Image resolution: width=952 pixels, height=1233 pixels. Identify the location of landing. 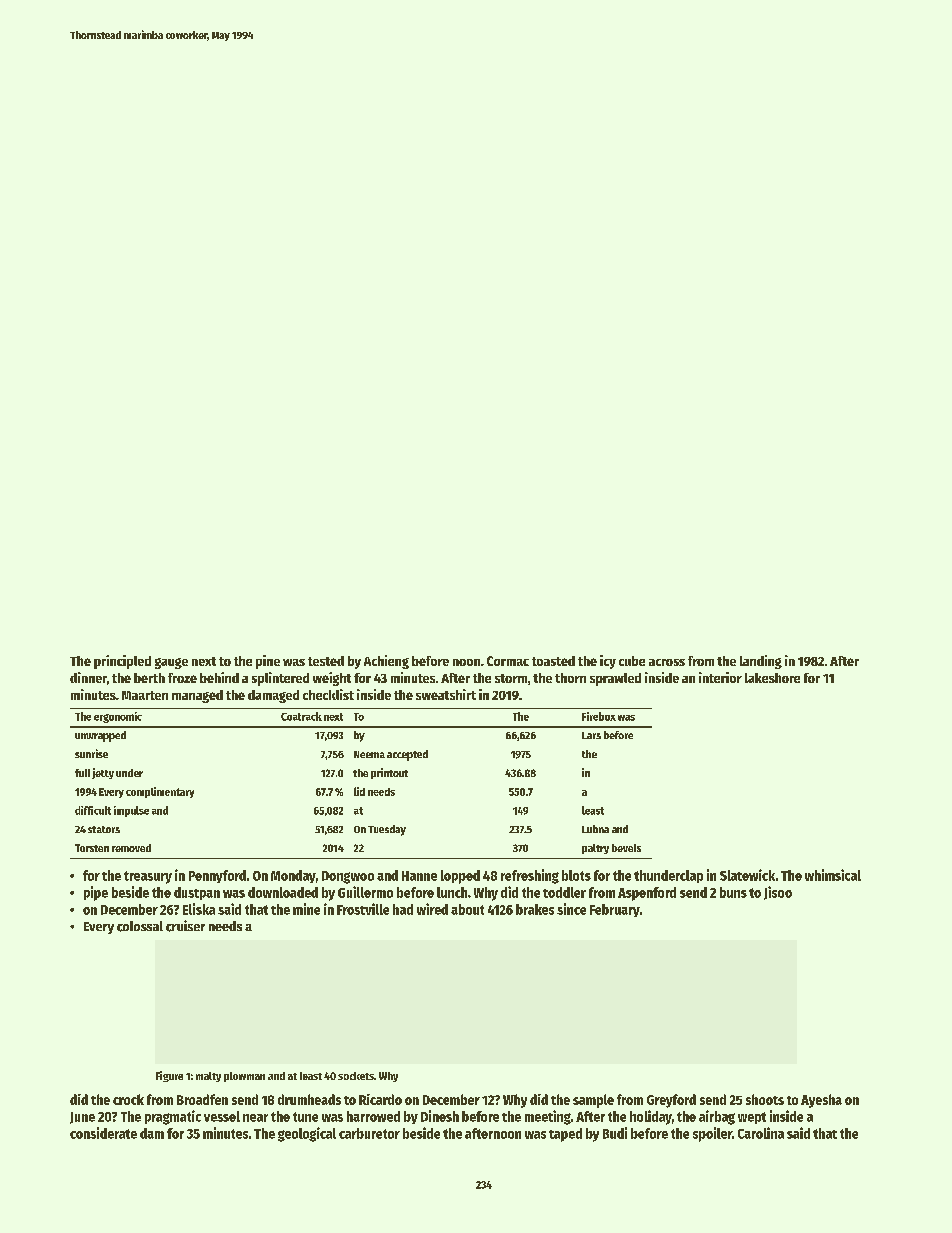
(761, 662).
